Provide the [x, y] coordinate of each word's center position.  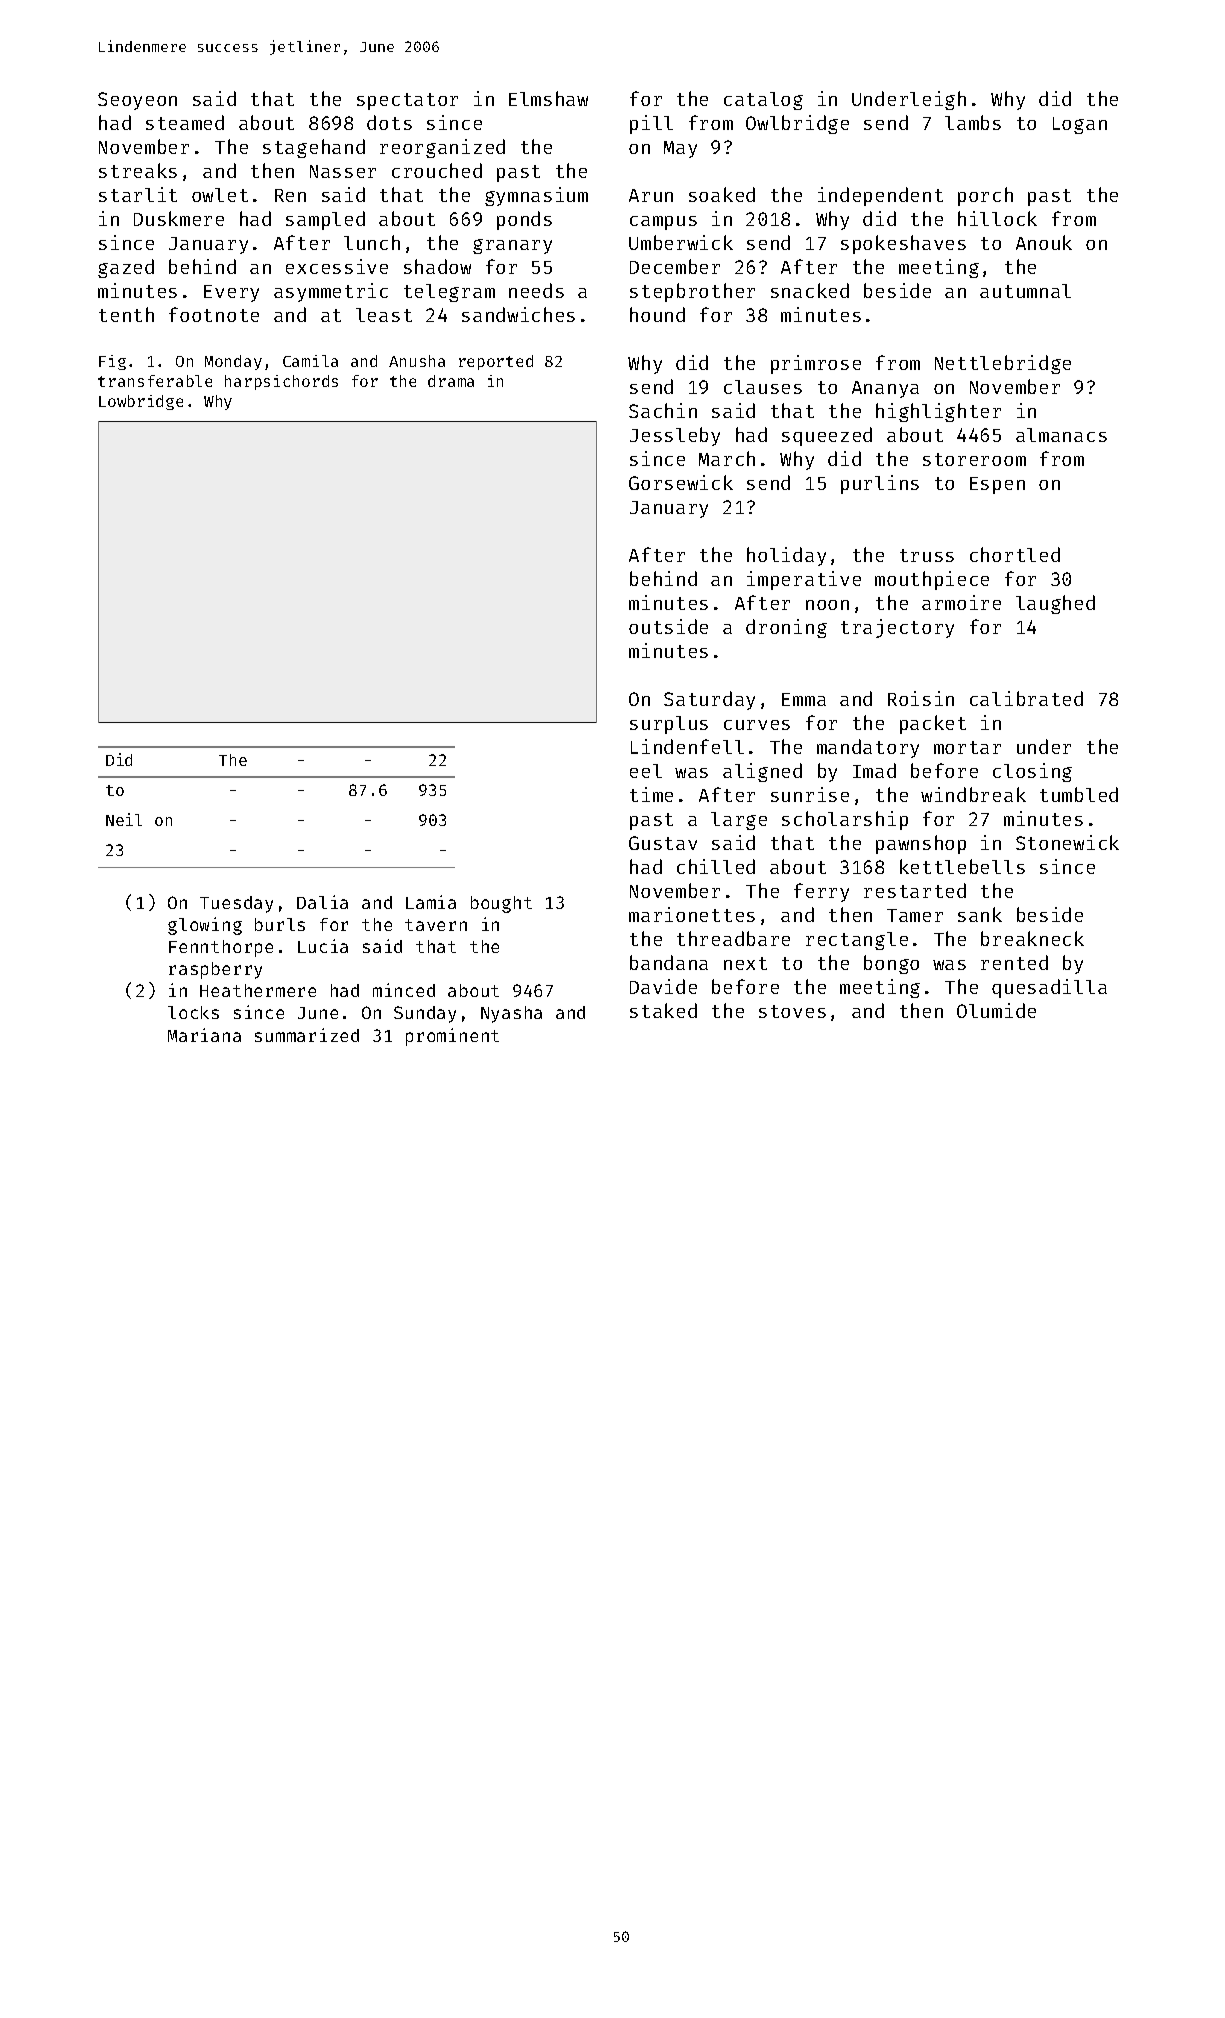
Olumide [996, 1010]
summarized [307, 1035]
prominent [452, 1037]
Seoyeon [137, 101]
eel [646, 771]
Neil [124, 819]
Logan [1080, 125]
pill [651, 124]
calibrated [1026, 698]
